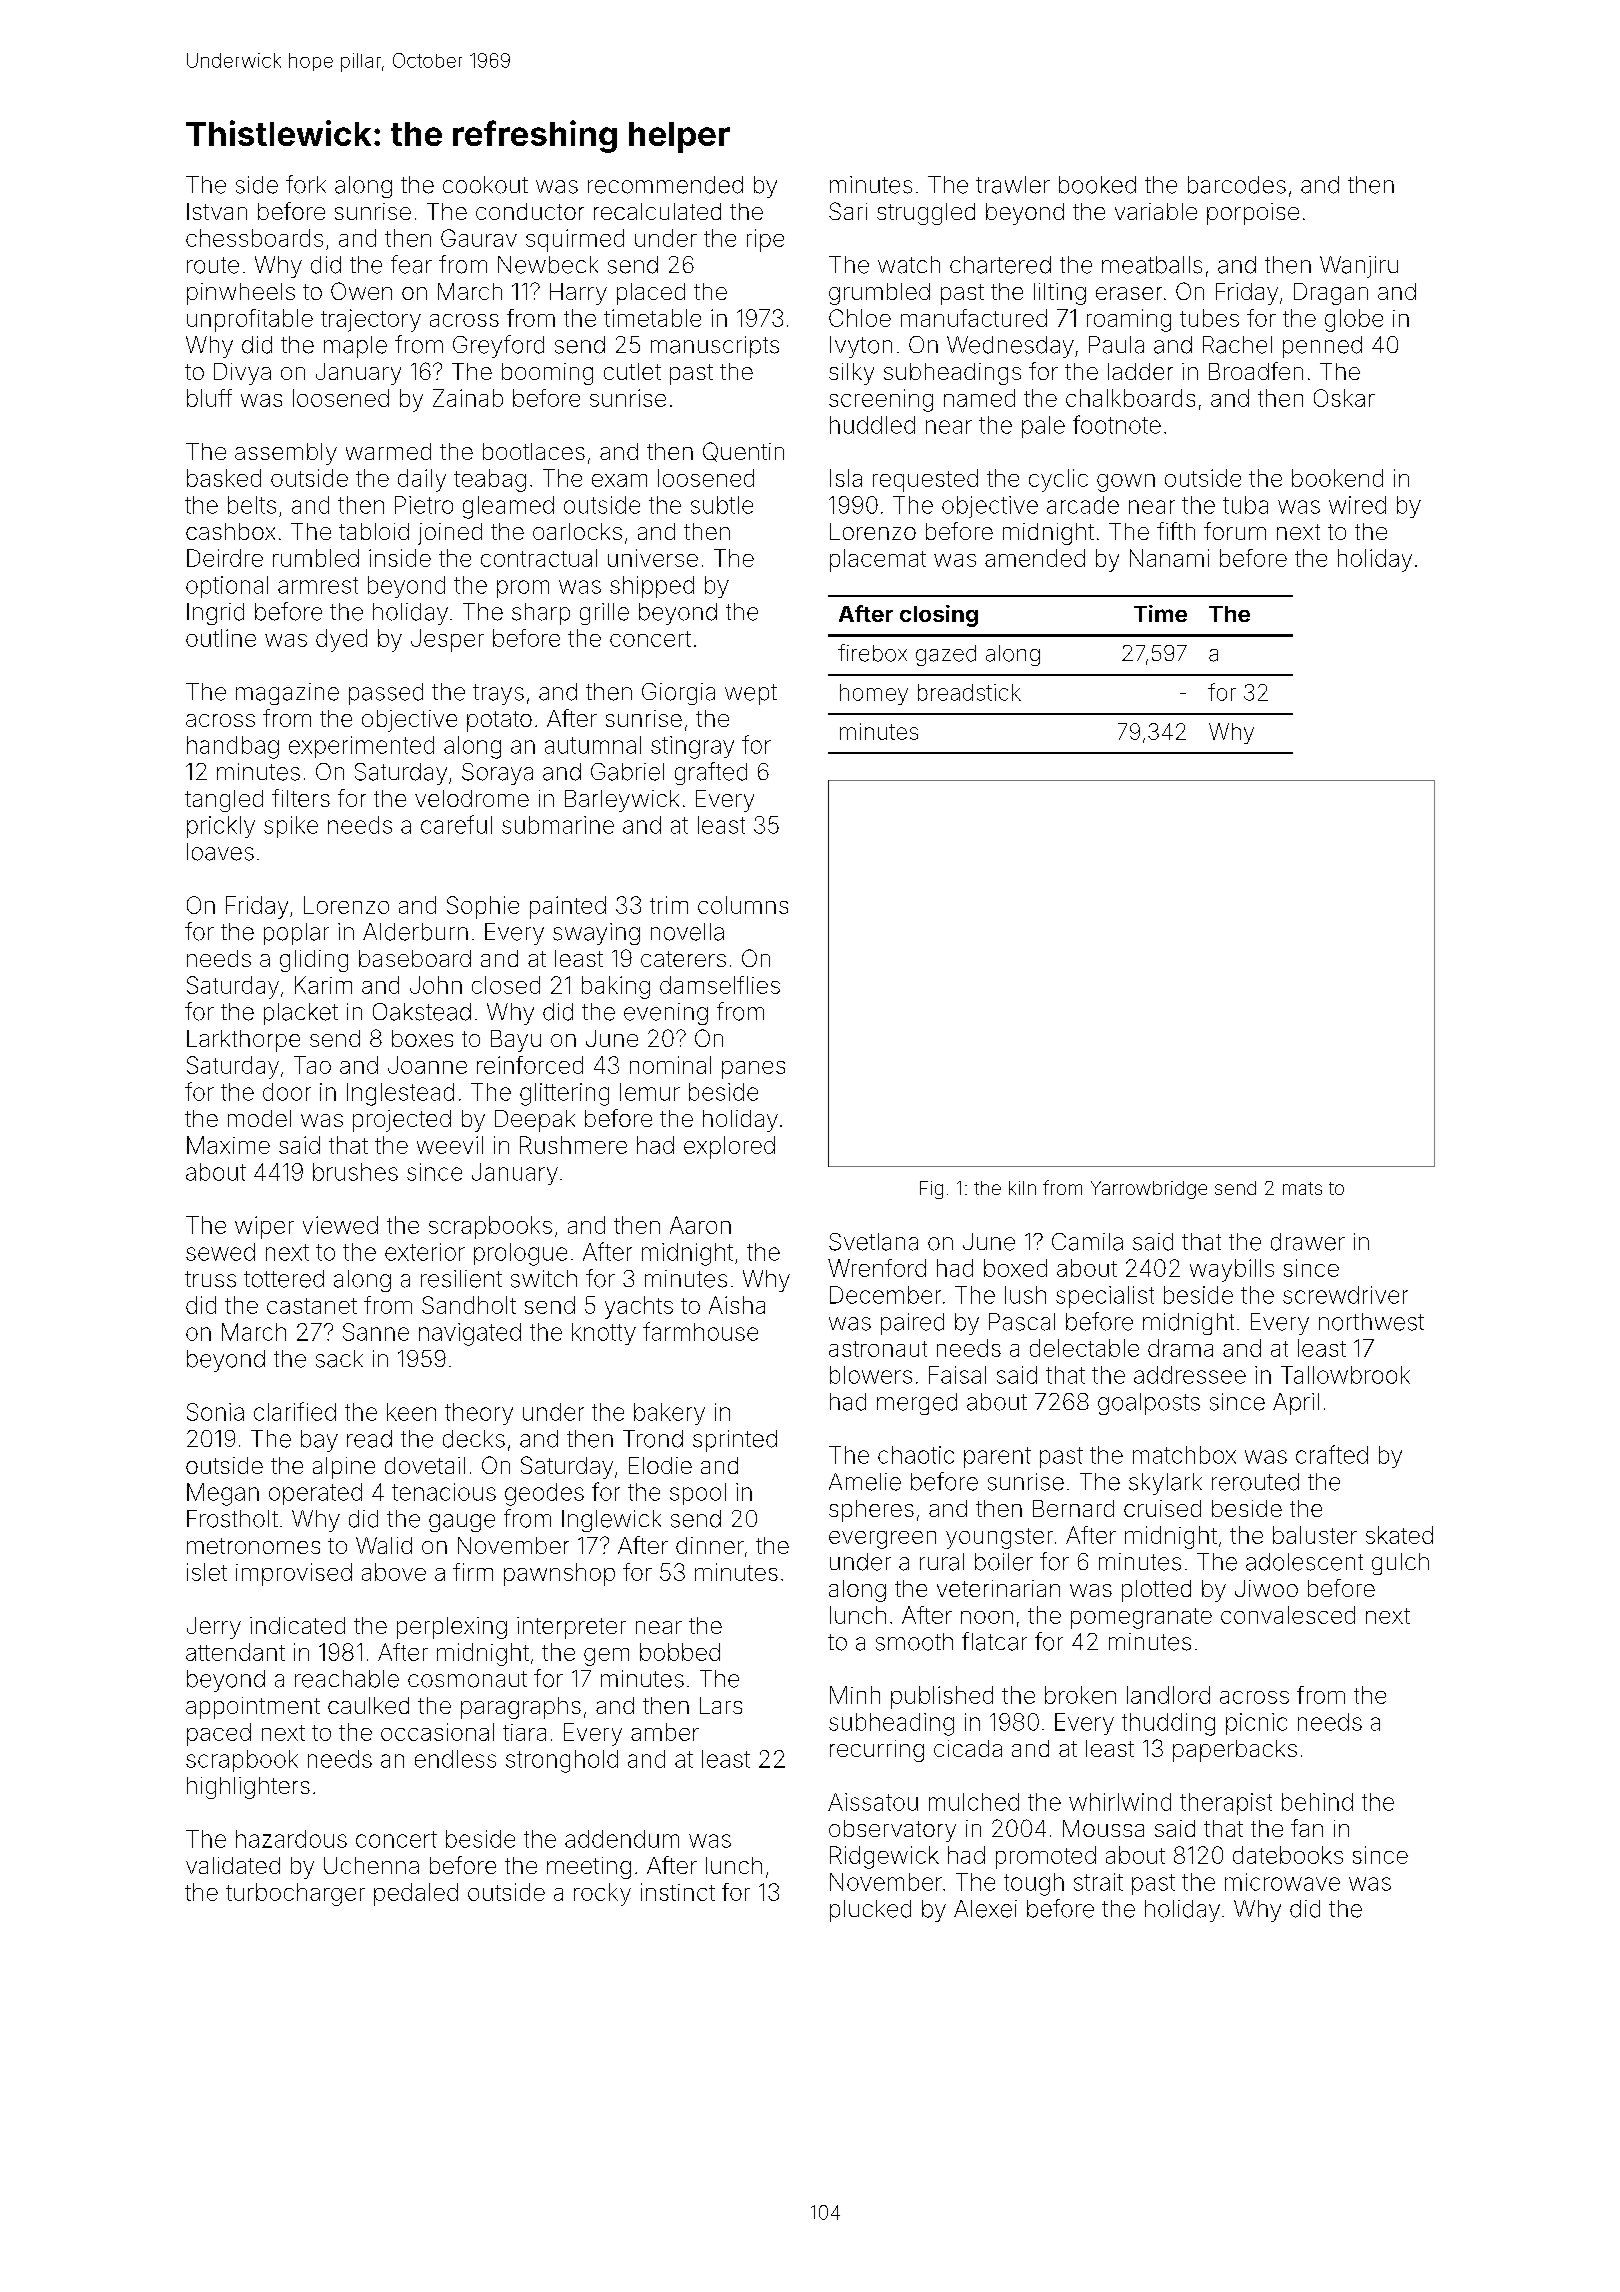  What do you see at coordinates (1237, 345) in the document?
I see `Rachel` at bounding box center [1237, 345].
